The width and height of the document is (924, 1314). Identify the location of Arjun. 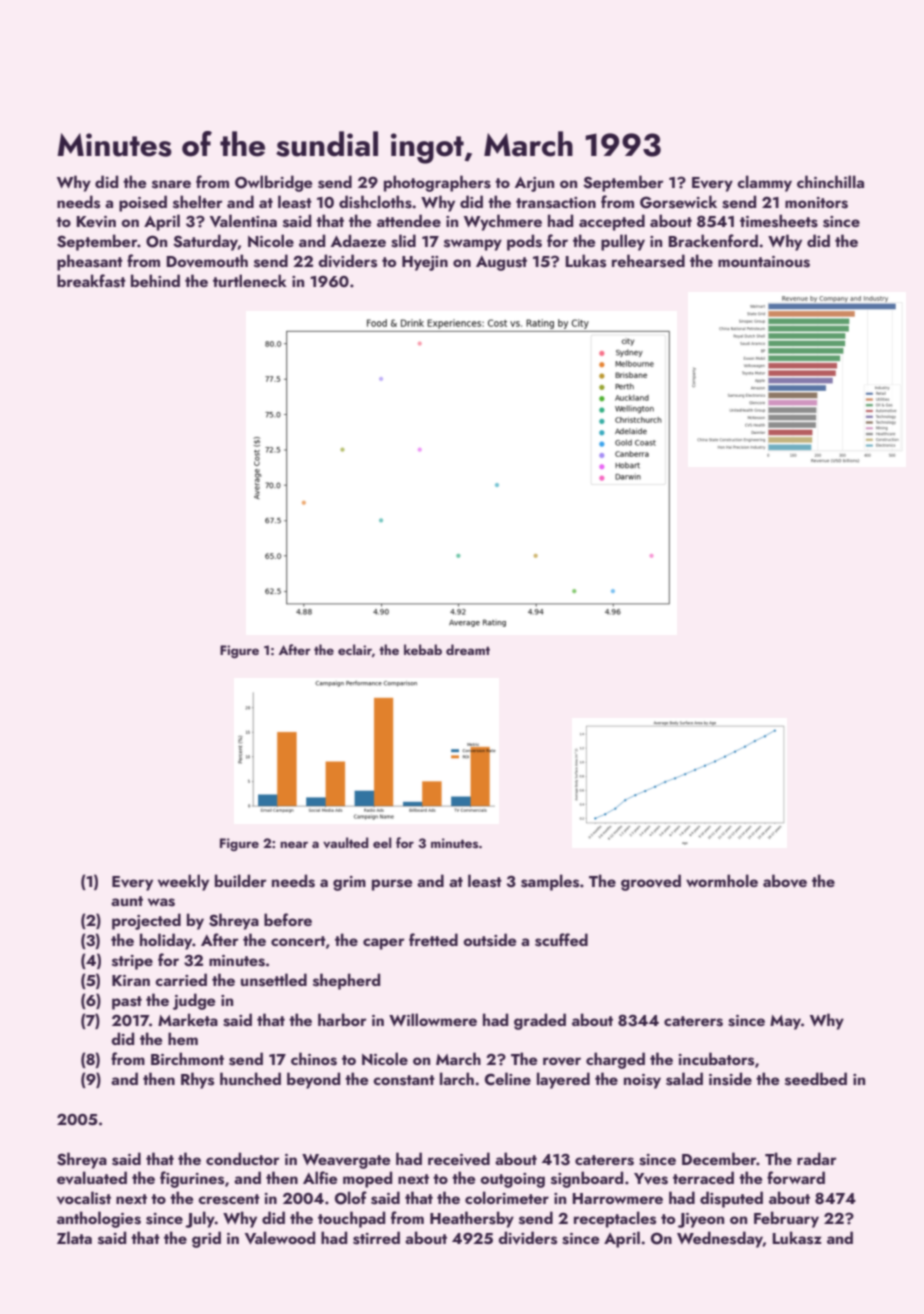
(534, 184).
